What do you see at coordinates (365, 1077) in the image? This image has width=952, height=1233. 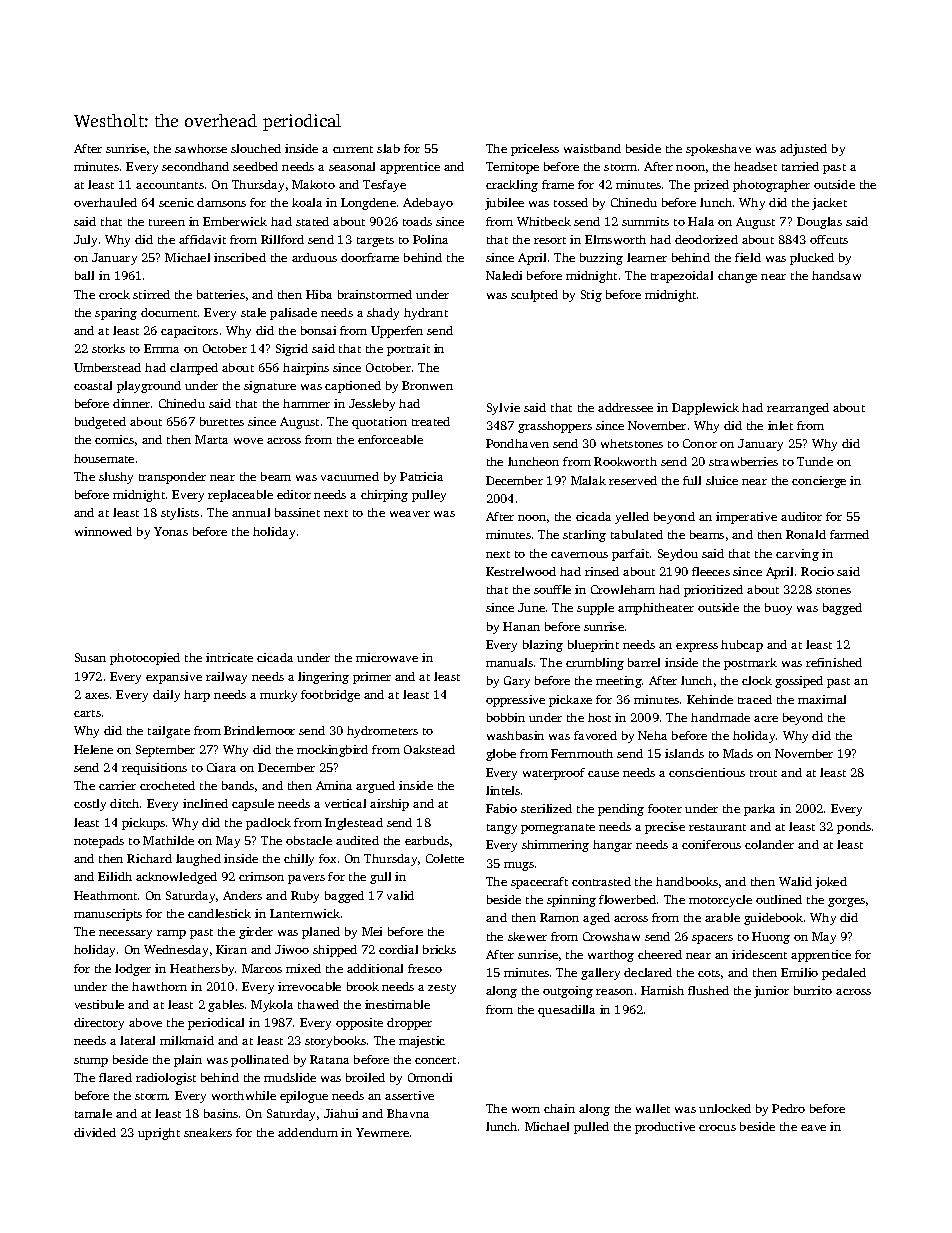 I see `broiled` at bounding box center [365, 1077].
